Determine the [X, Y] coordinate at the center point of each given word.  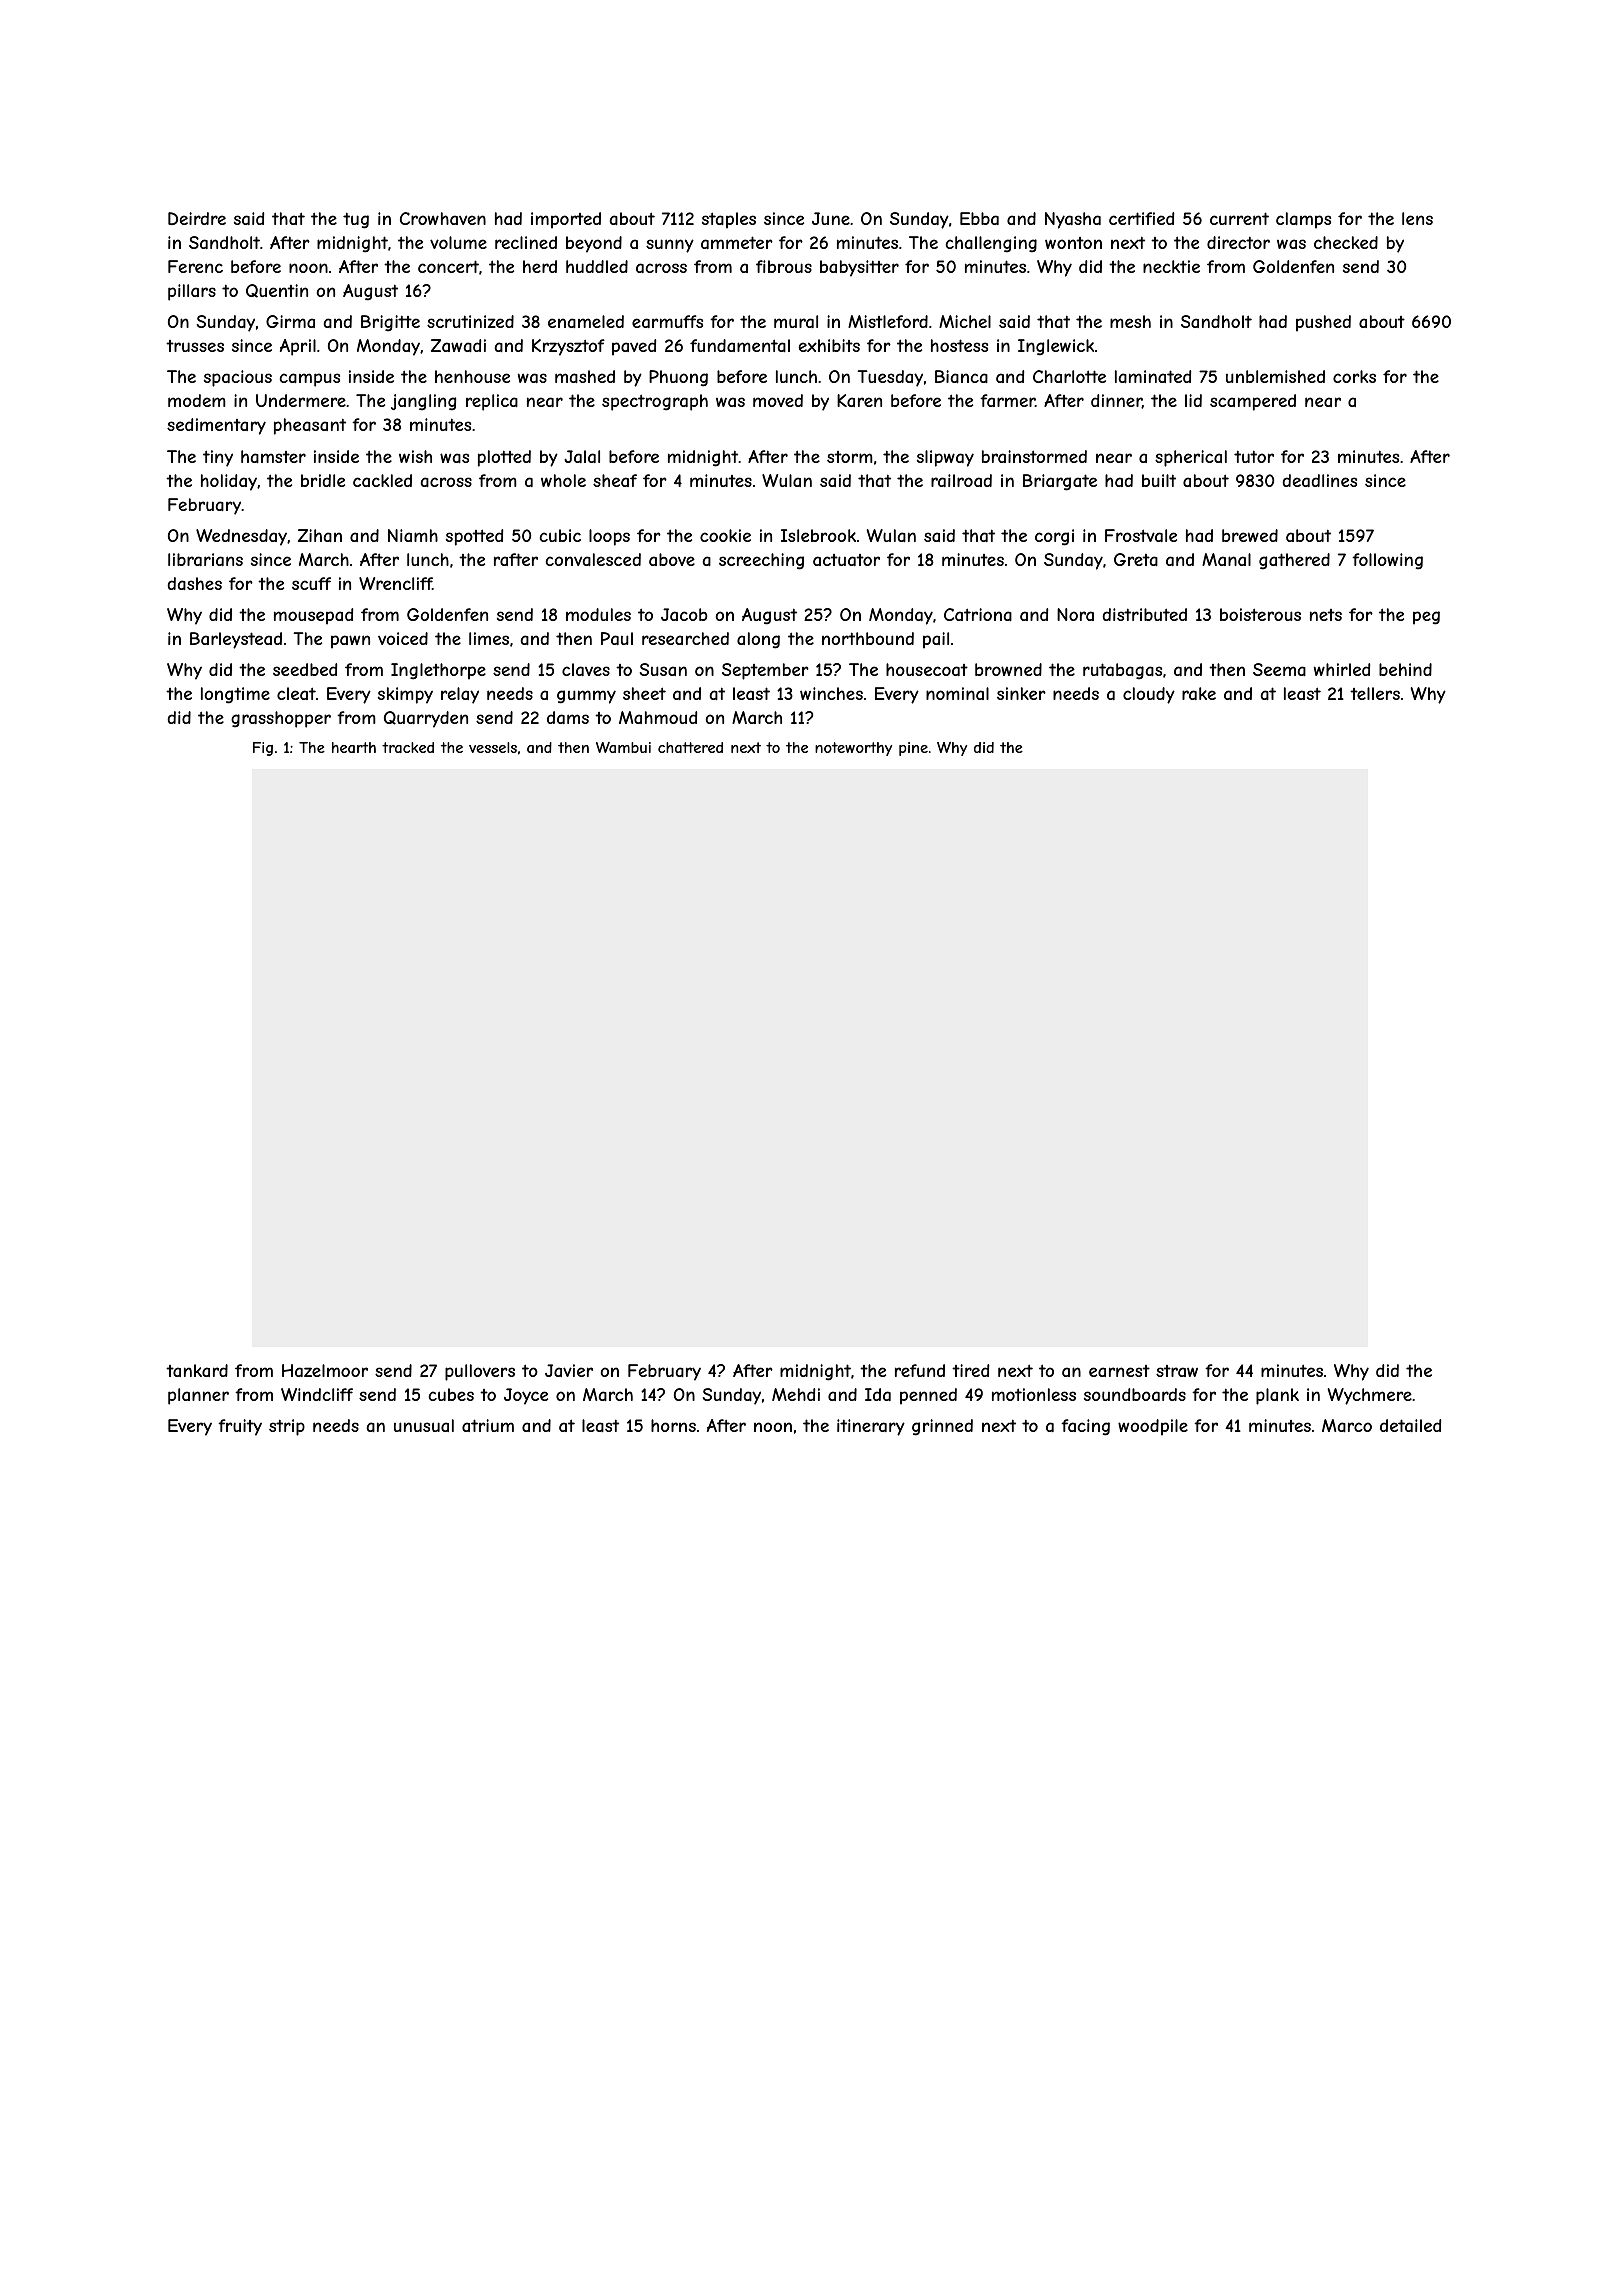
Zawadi [458, 345]
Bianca [961, 376]
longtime [235, 695]
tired [970, 1370]
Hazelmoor [325, 1370]
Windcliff [317, 1394]
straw [1177, 1371]
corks [1354, 376]
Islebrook [818, 535]
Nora [1075, 614]
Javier [569, 1370]
